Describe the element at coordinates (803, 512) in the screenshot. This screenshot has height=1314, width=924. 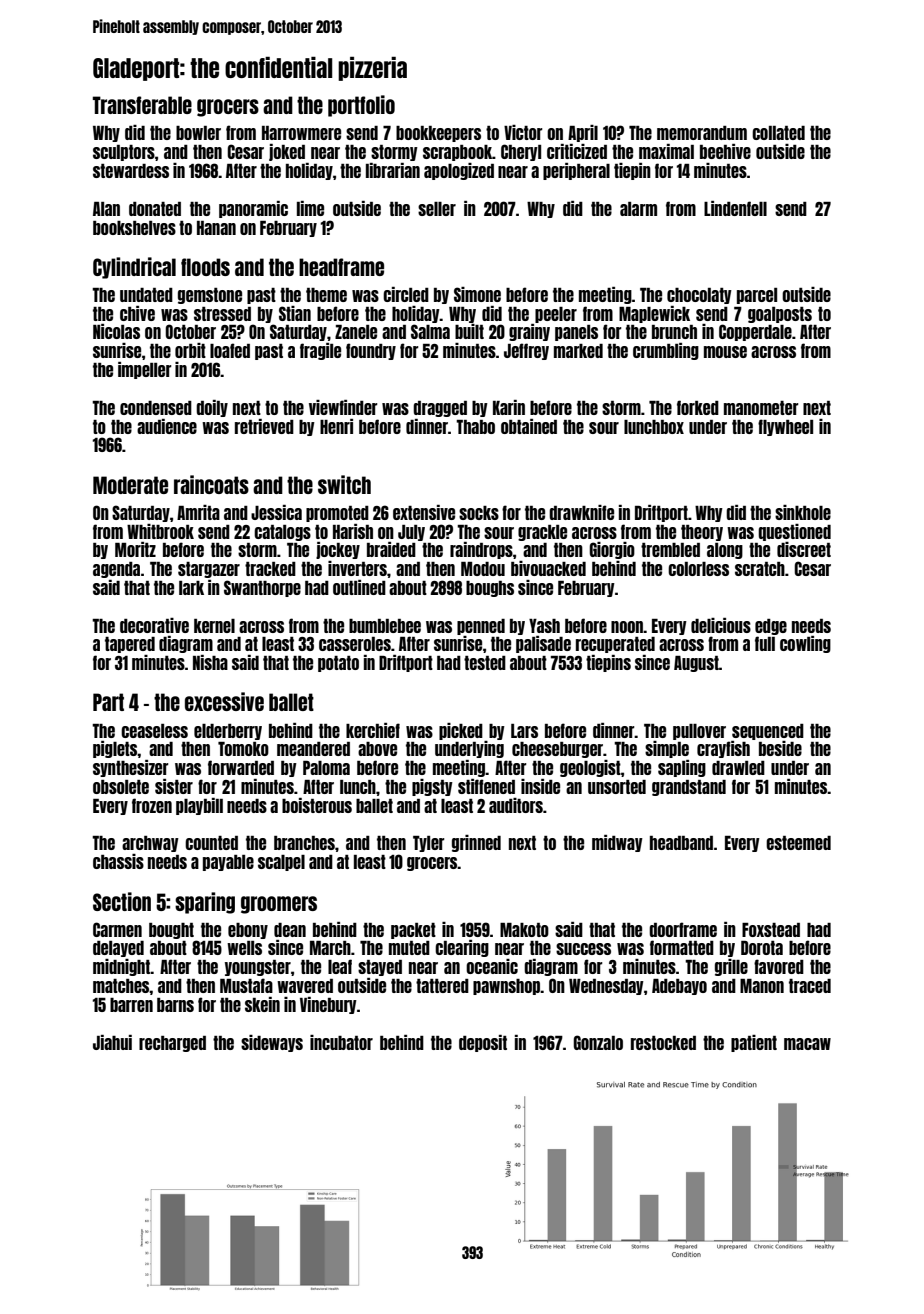
I see `sinkhole` at that location.
